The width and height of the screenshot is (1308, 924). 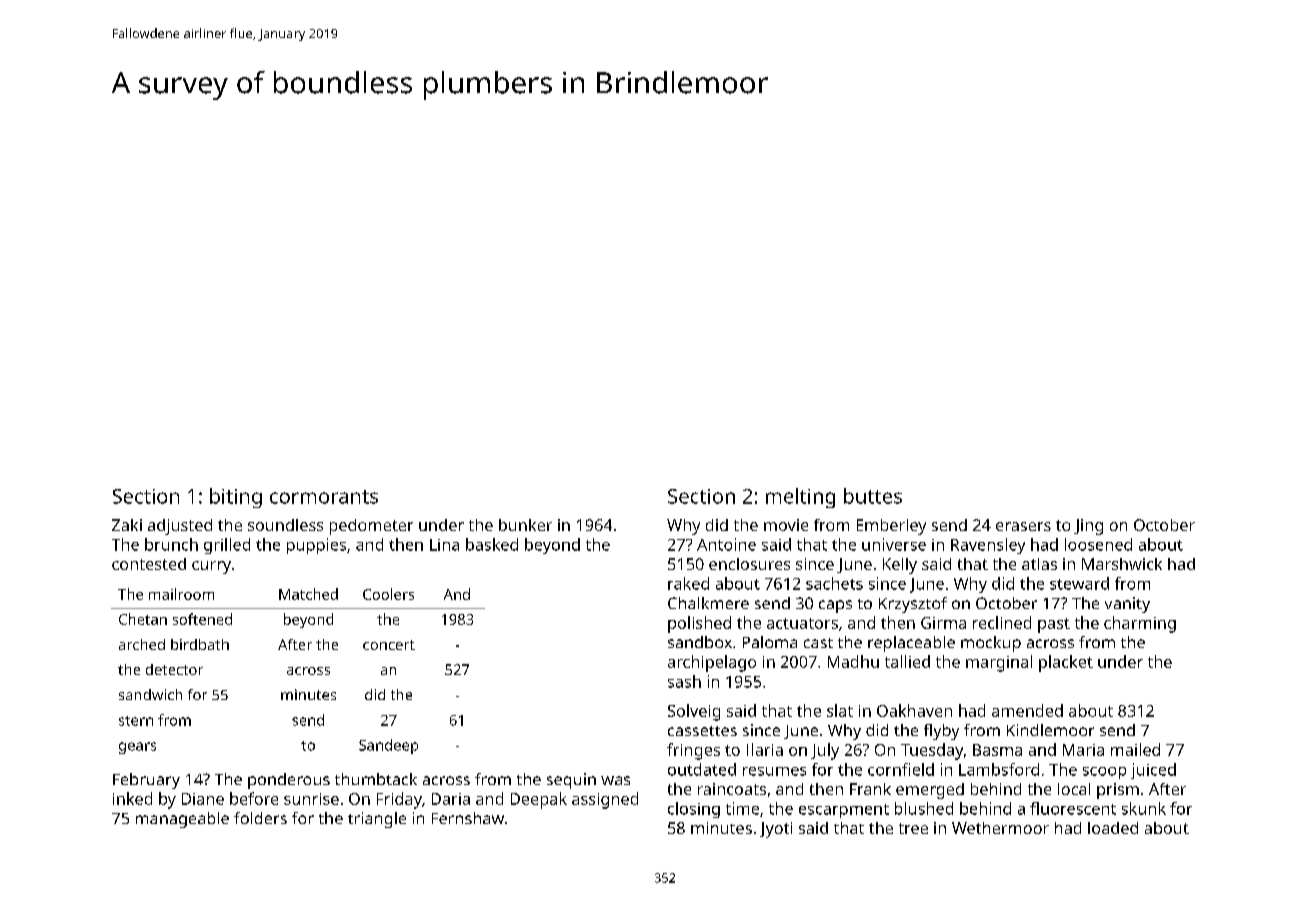 I want to click on Zaki, so click(x=127, y=525).
